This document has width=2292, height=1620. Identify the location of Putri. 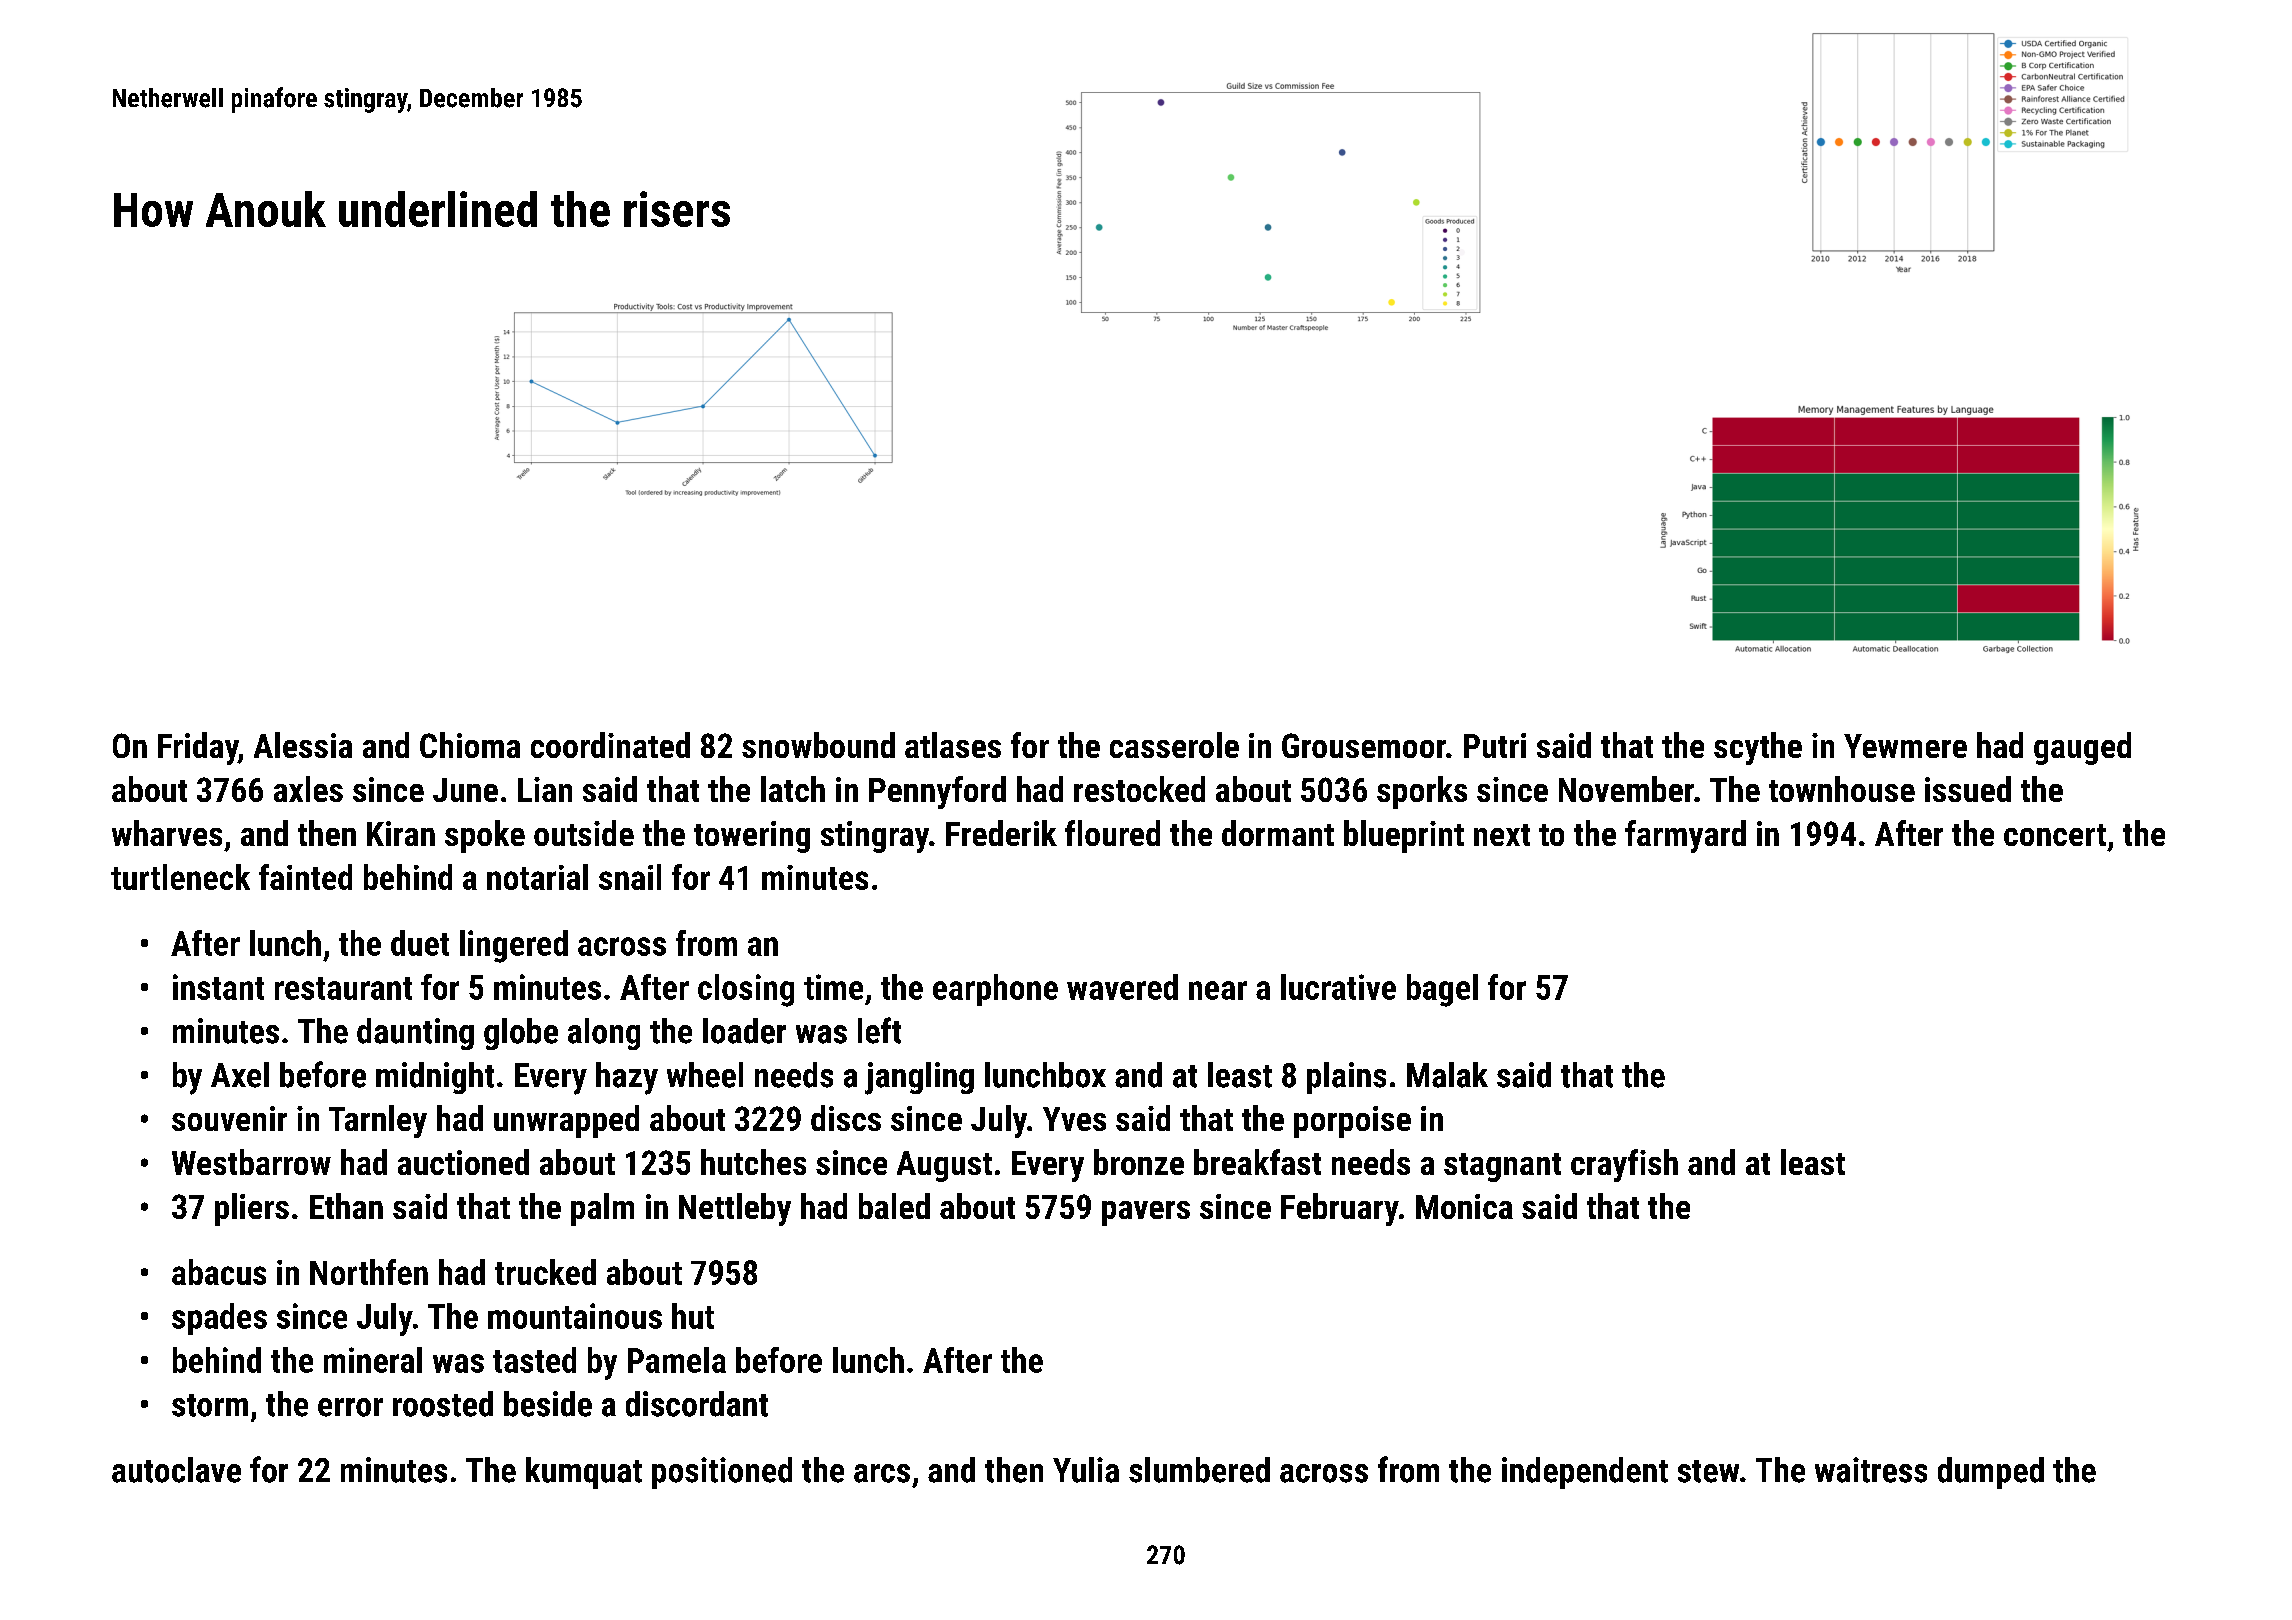
(1495, 745).
